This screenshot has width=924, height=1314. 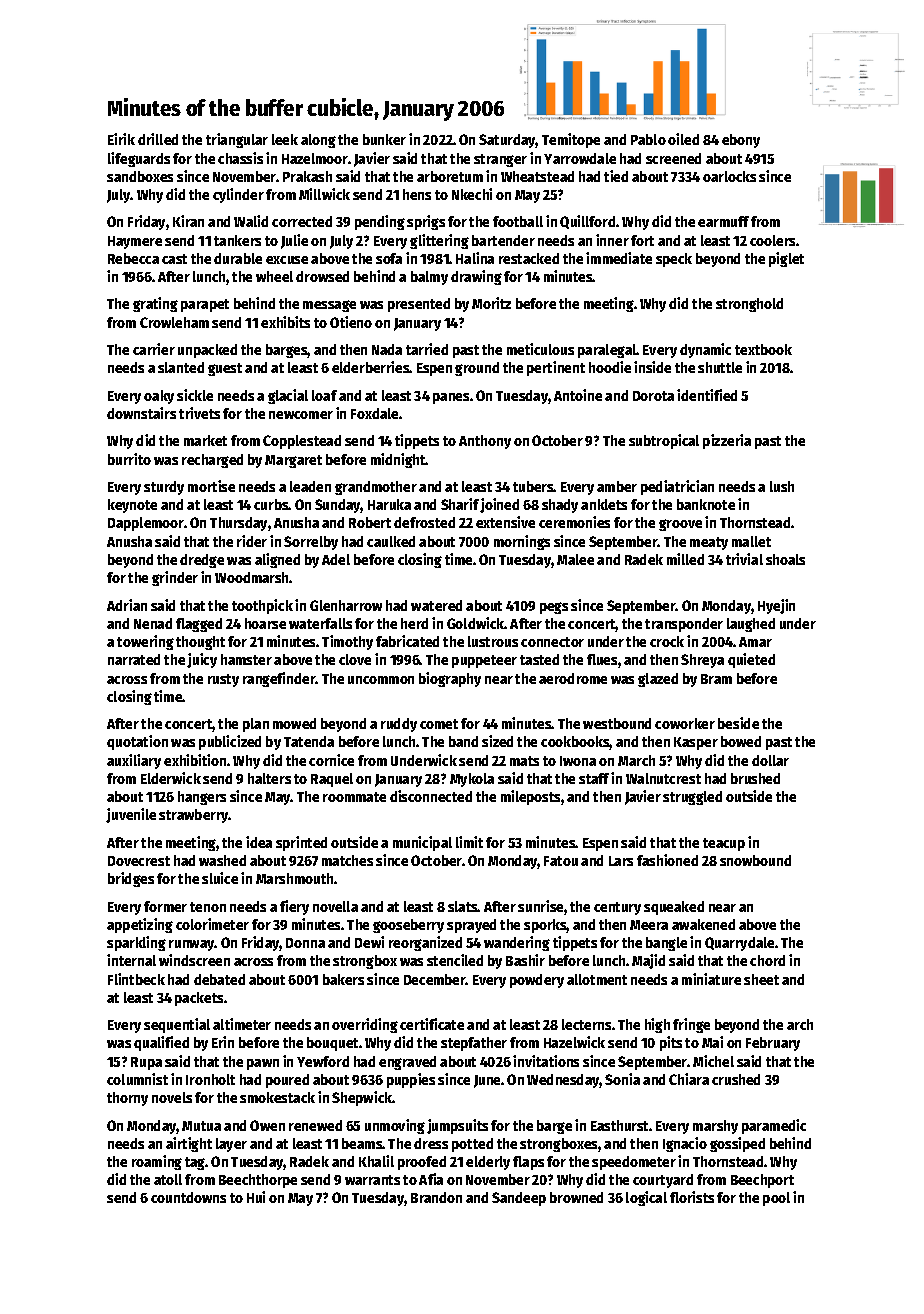 What do you see at coordinates (137, 1079) in the screenshot?
I see `columnist` at bounding box center [137, 1079].
